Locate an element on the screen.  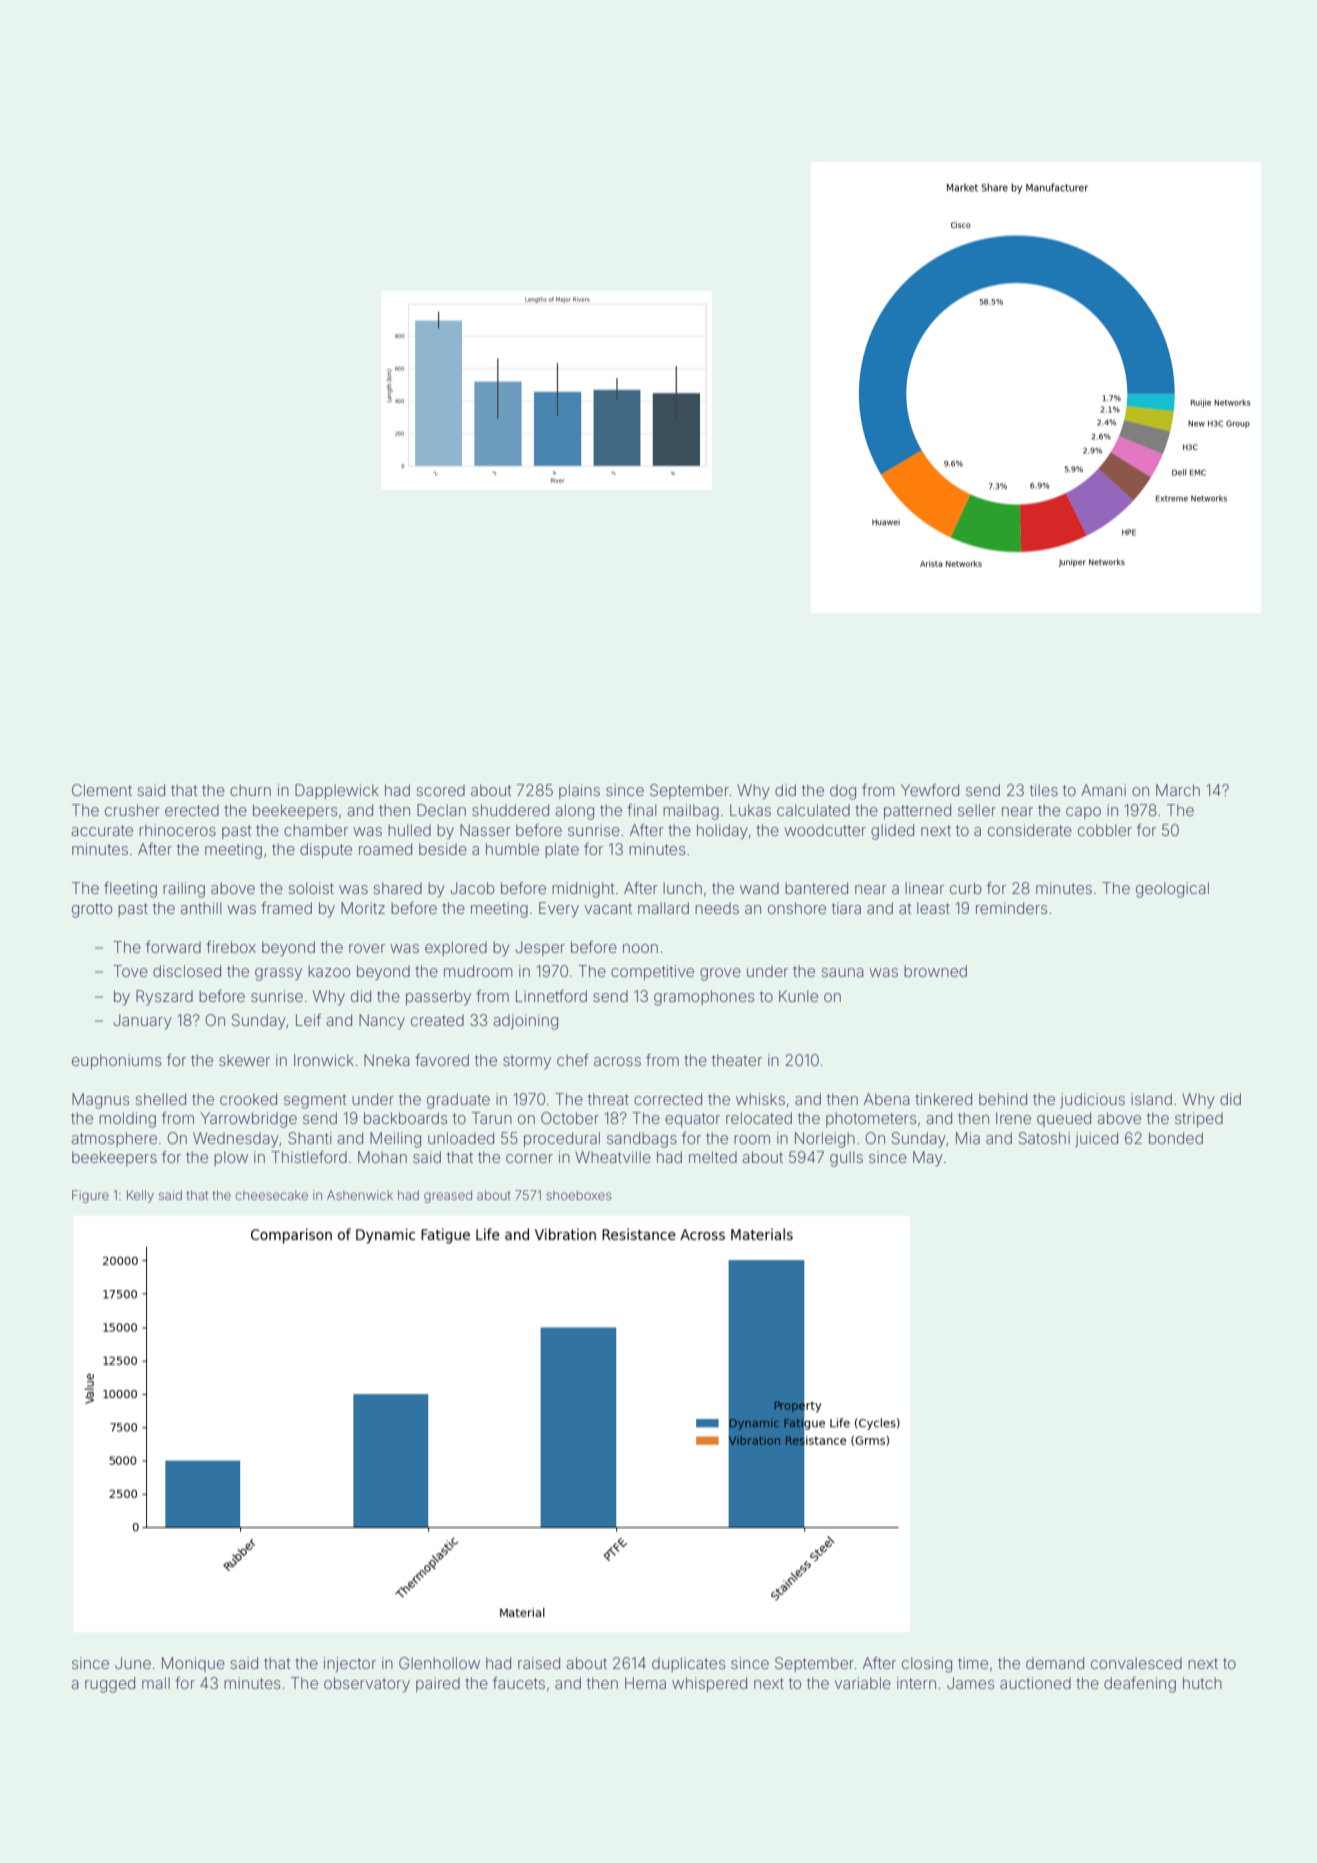
juiced is located at coordinates (1096, 1139).
